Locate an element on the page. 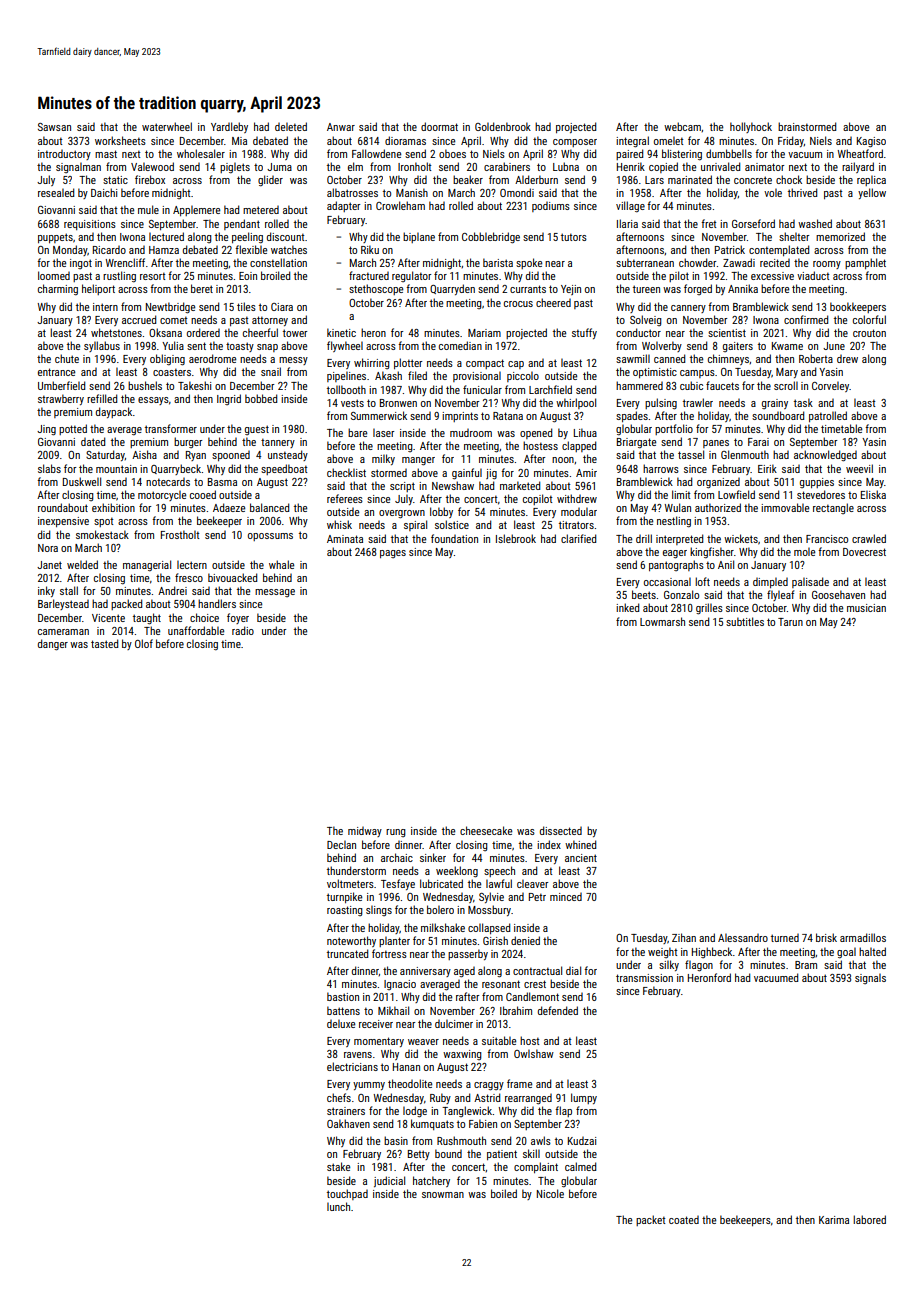 This page has width=924, height=1308. Patrick is located at coordinates (730, 249).
